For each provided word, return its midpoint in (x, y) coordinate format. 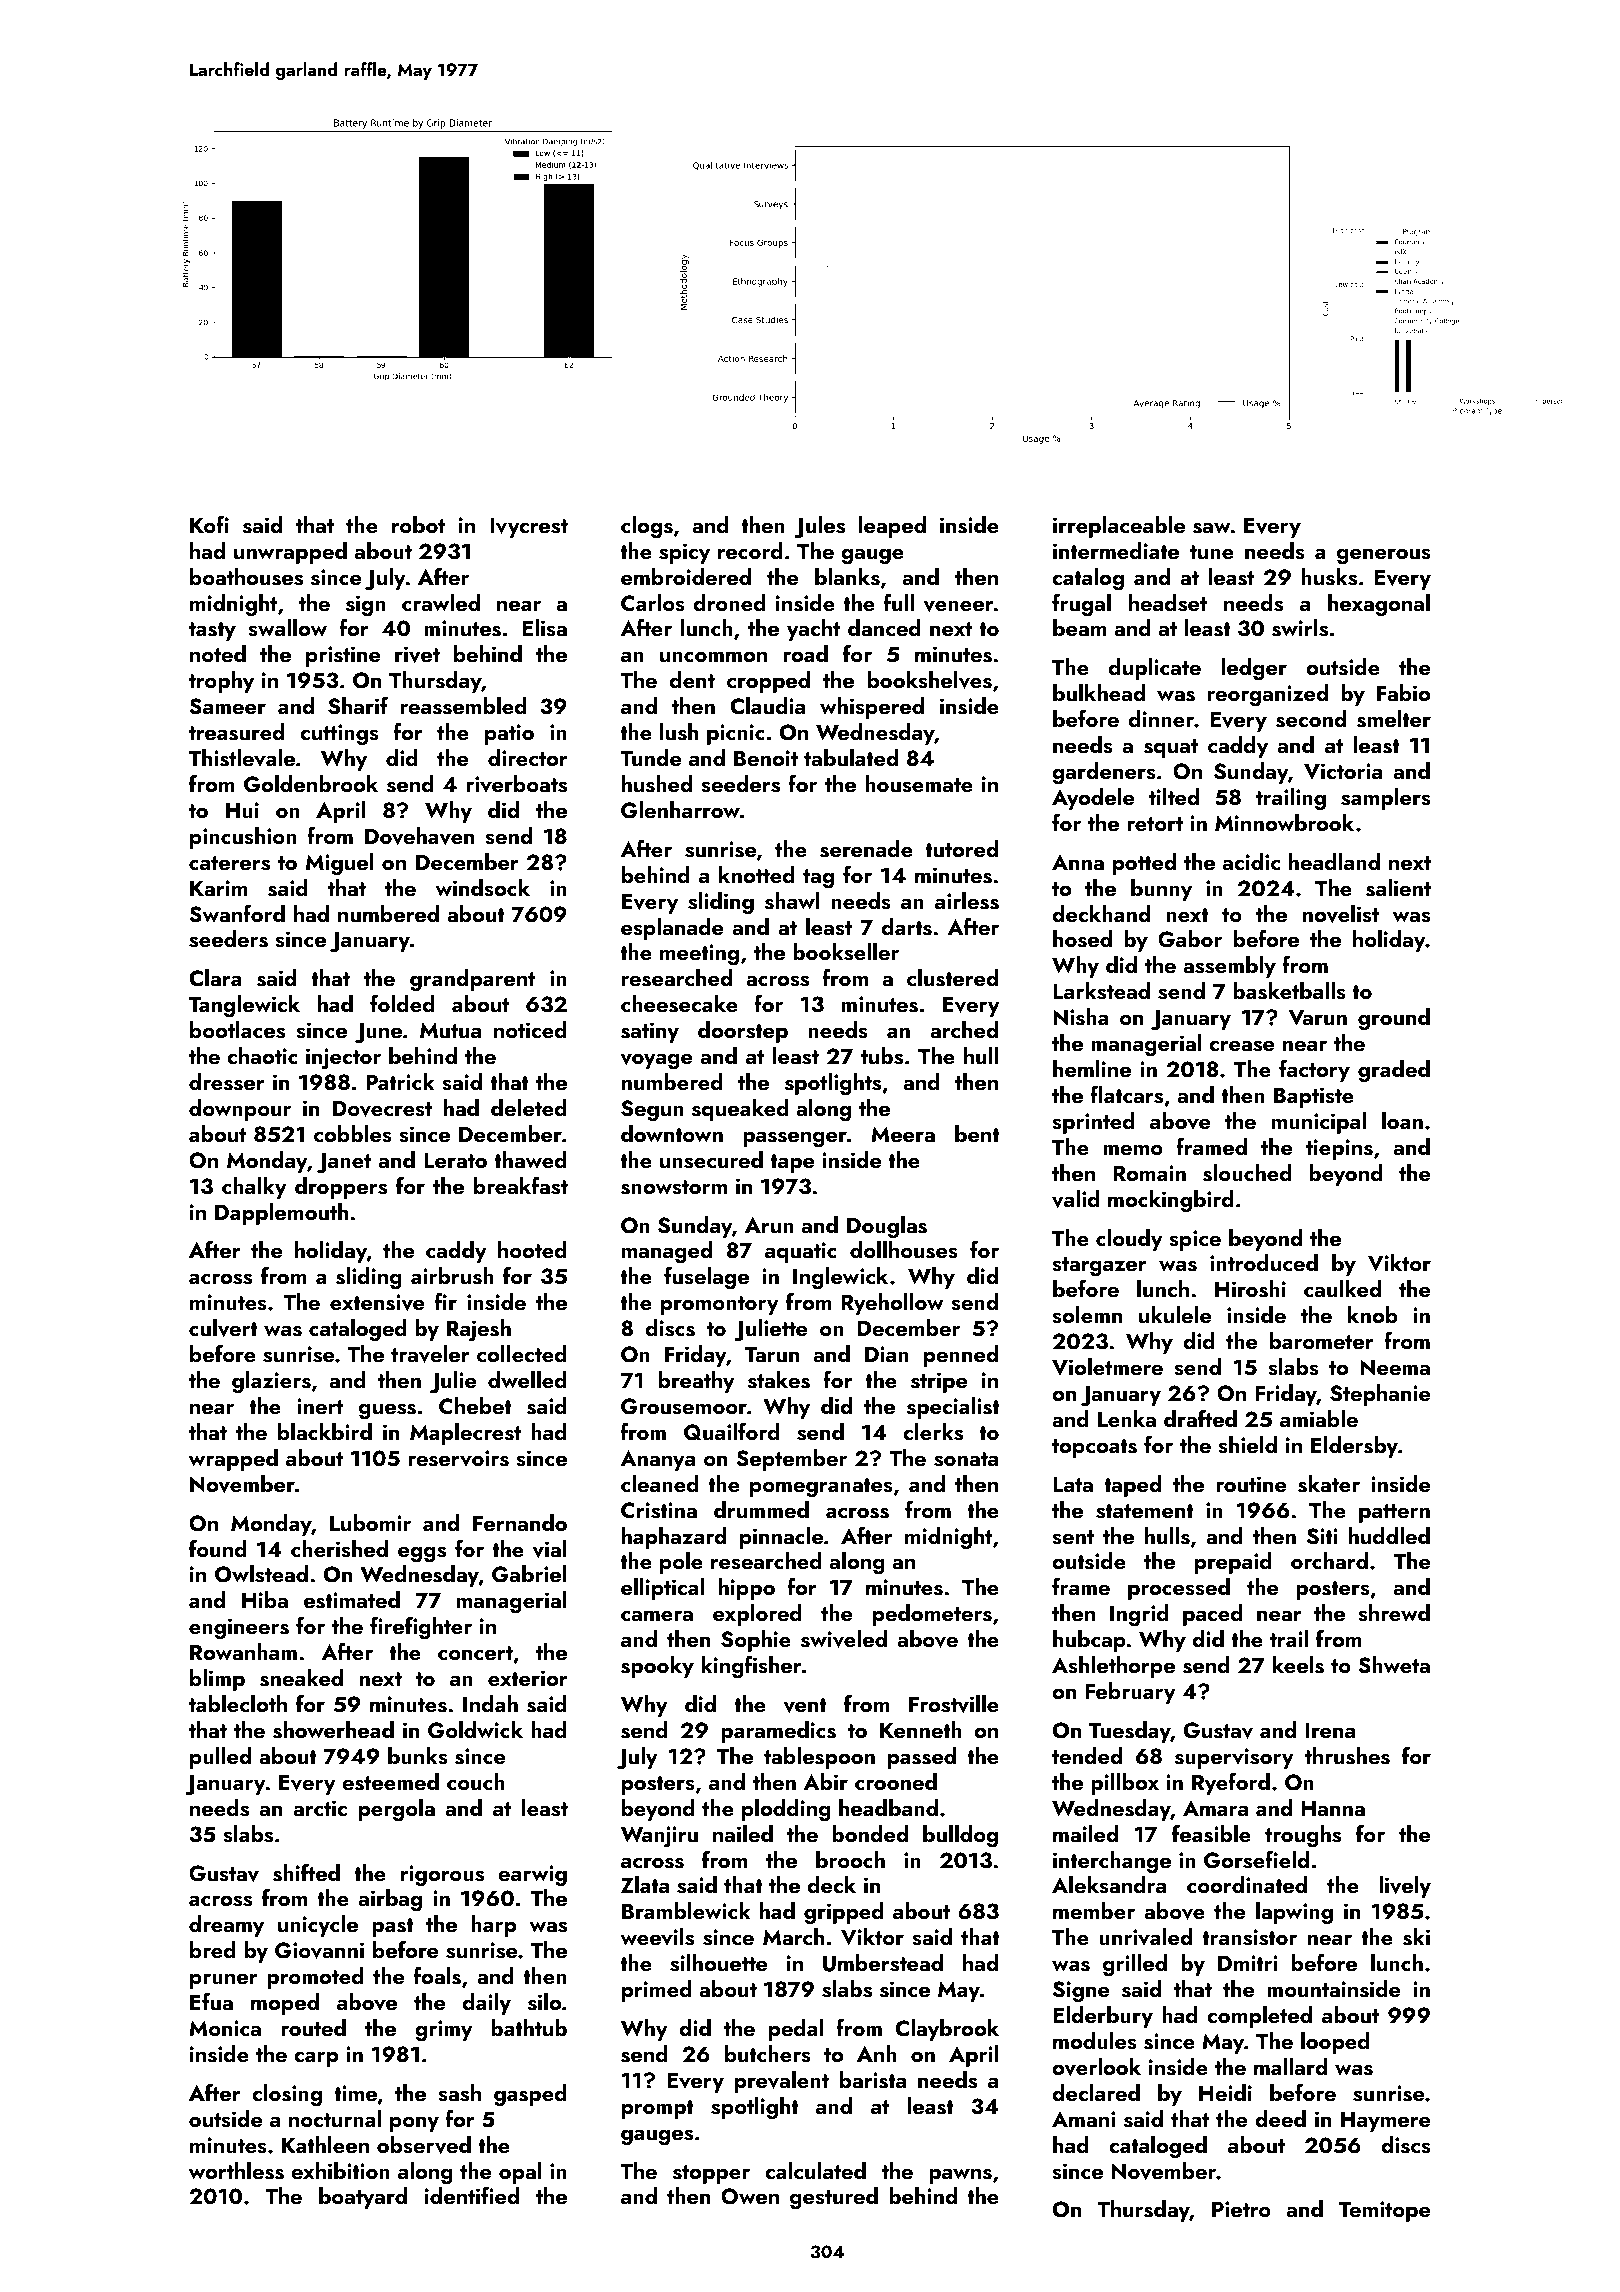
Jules (819, 527)
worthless (236, 2171)
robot (418, 524)
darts (907, 927)
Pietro (1241, 2209)
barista (873, 2080)
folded (402, 1003)
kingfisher (751, 1666)
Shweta (1394, 1665)
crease (1241, 1046)
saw (1212, 528)
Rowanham (243, 1651)
